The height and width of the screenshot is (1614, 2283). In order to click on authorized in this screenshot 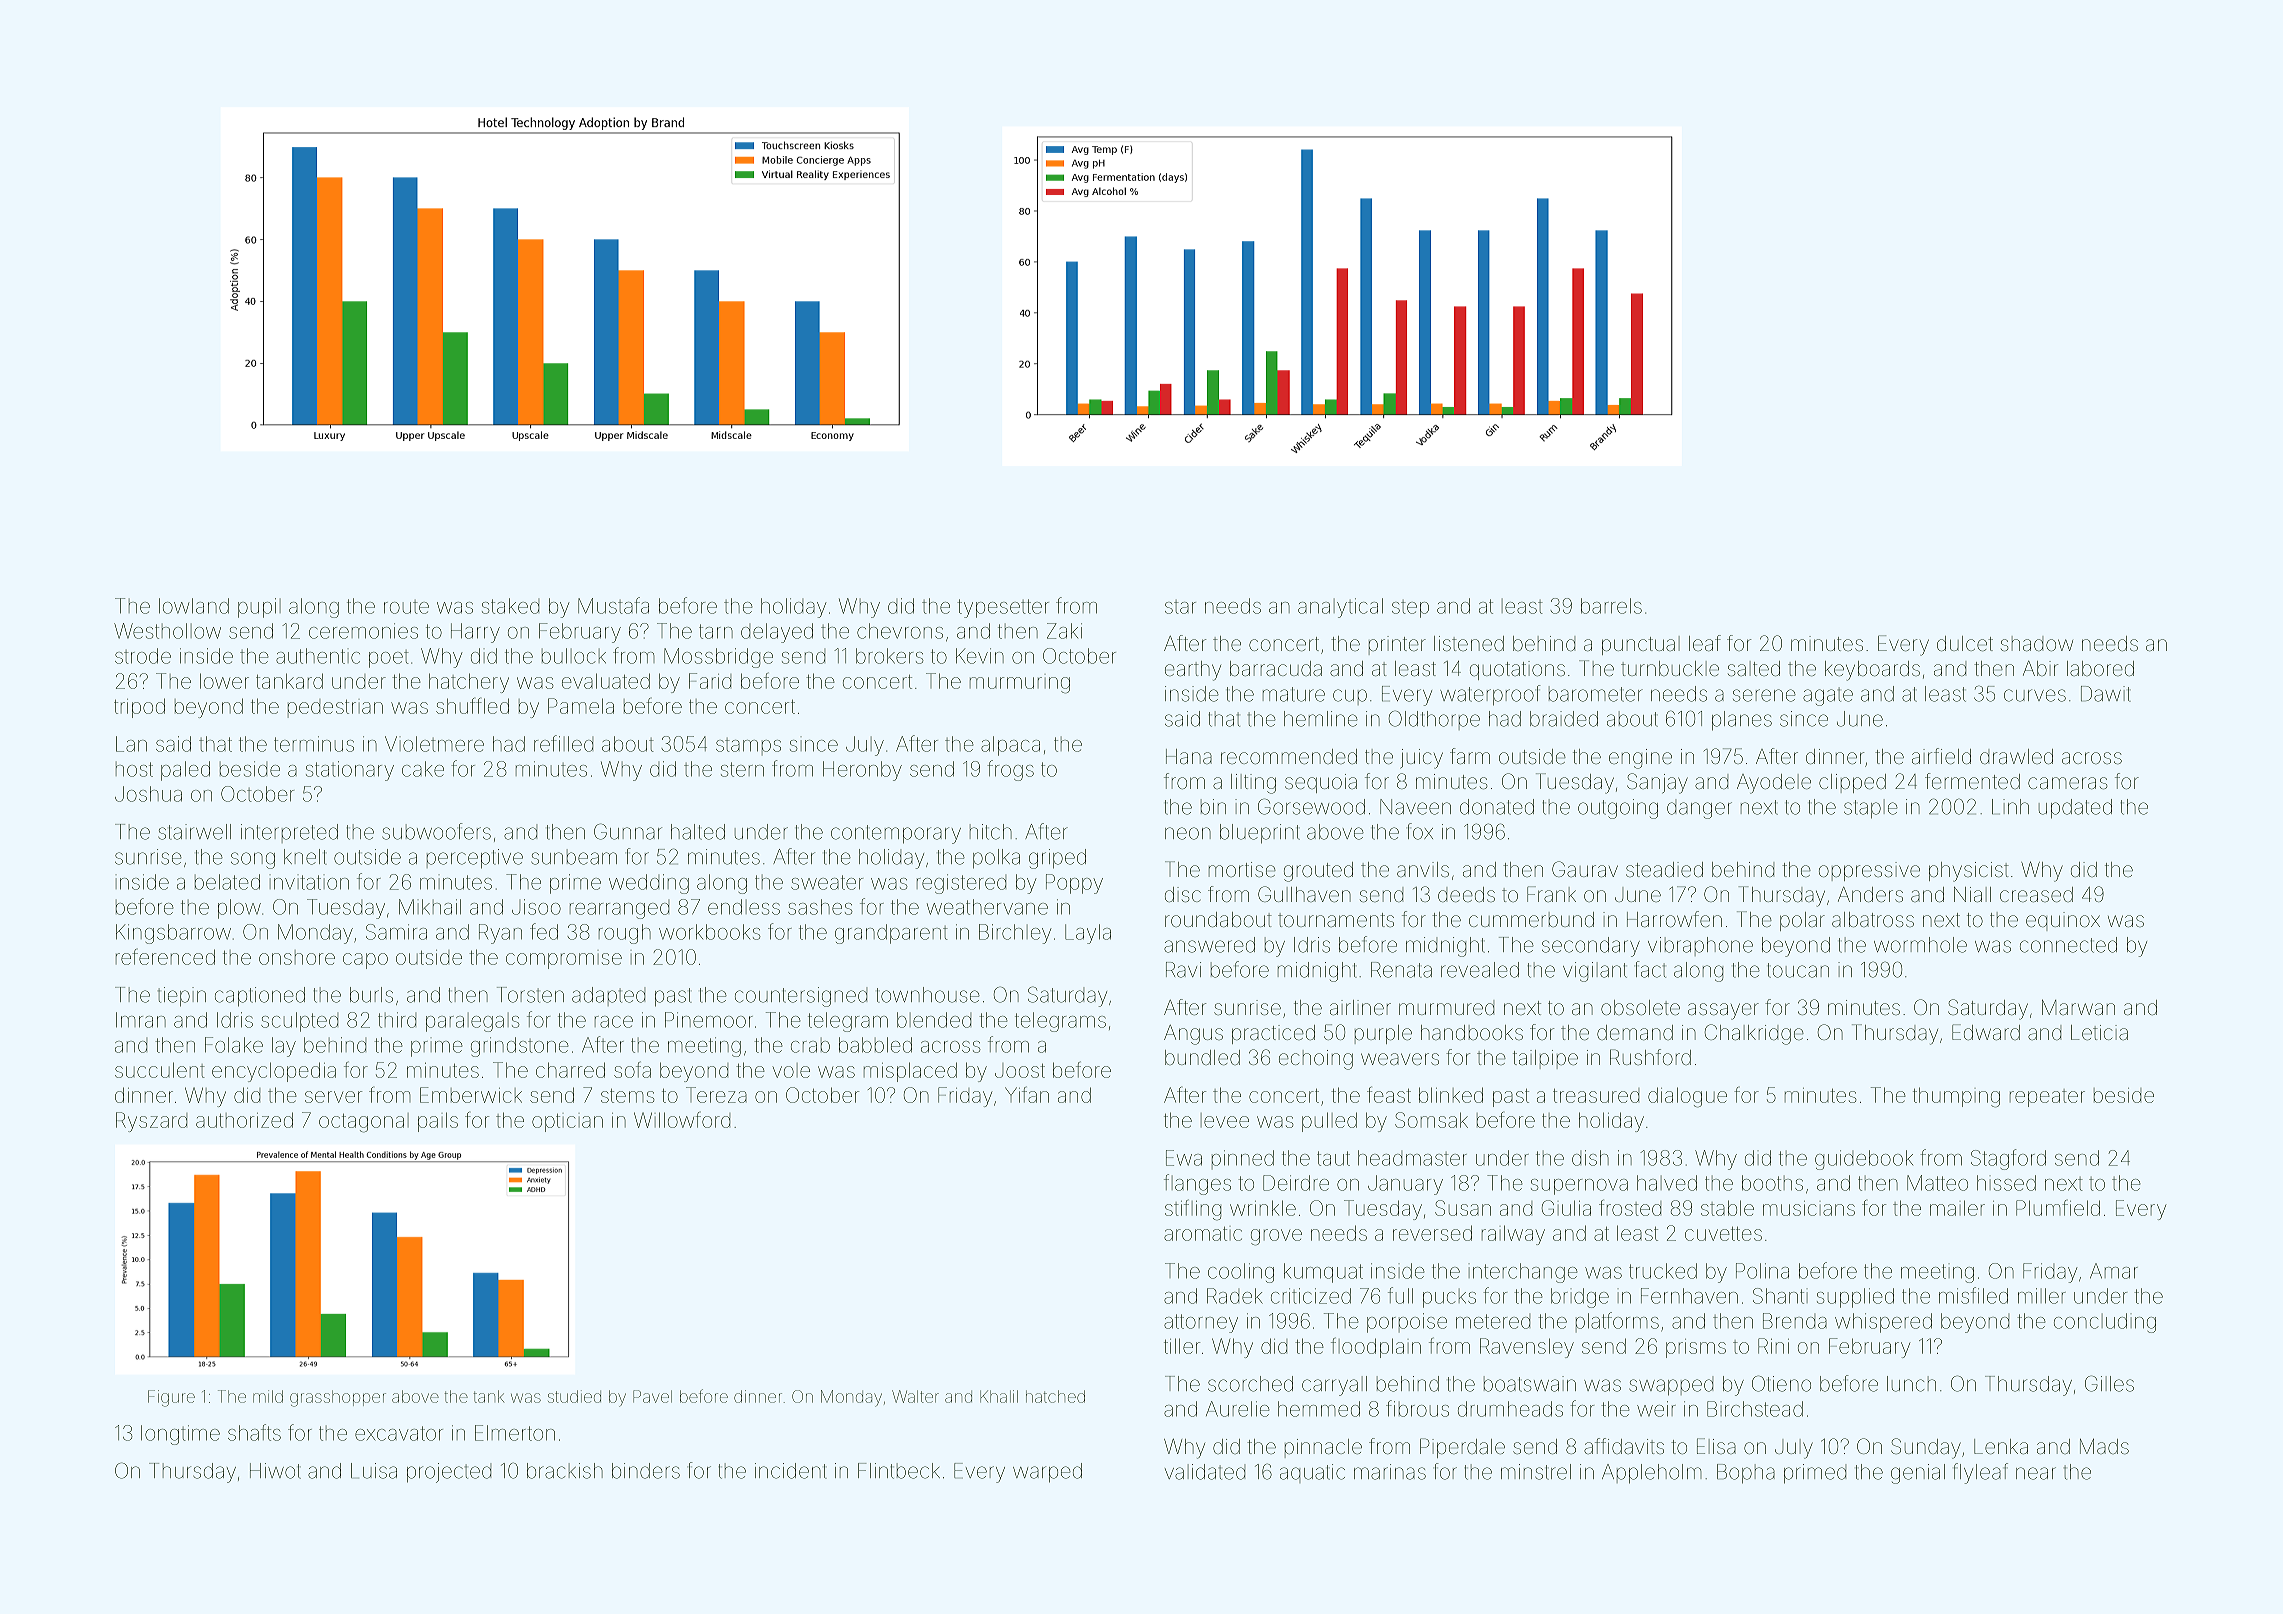, I will do `click(244, 1120)`.
